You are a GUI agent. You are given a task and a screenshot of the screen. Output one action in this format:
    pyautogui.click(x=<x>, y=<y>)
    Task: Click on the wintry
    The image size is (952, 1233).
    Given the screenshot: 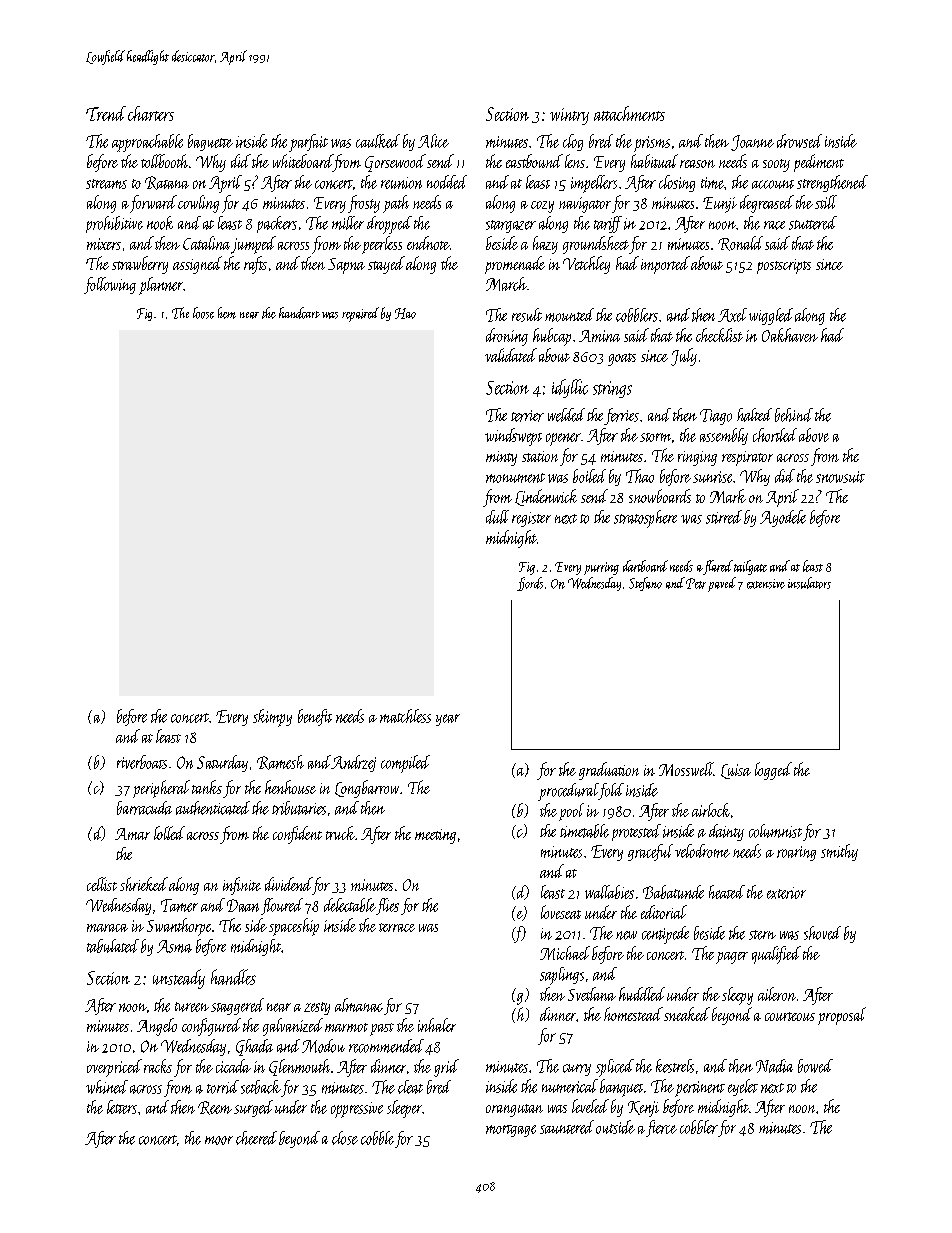 What is the action you would take?
    pyautogui.click(x=569, y=116)
